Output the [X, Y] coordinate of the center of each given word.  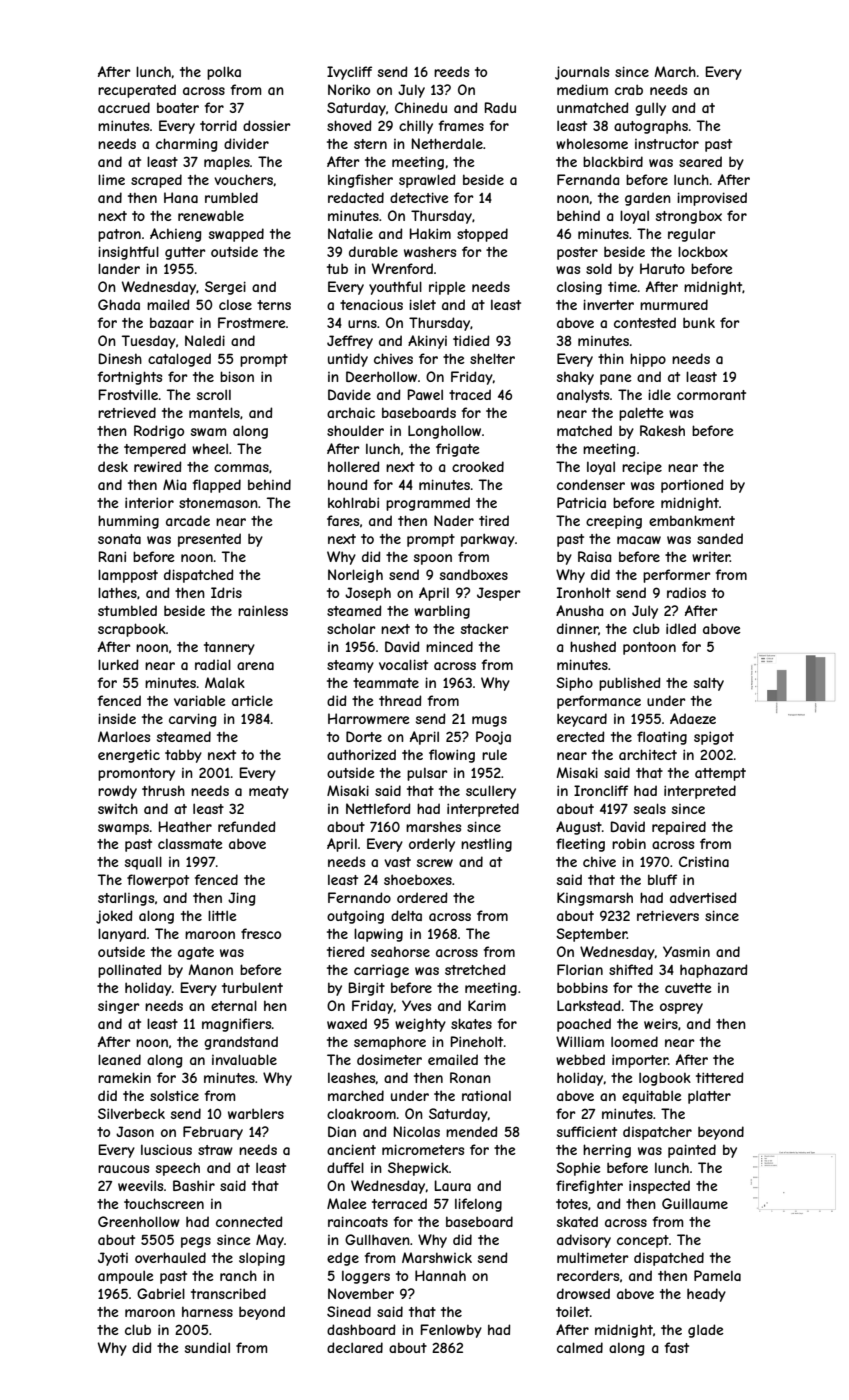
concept [643, 1241]
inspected [659, 1187]
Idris [226, 592]
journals [582, 73]
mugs [489, 721]
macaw [639, 540]
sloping [262, 1259]
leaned [119, 1059]
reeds [451, 71]
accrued [124, 107]
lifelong [478, 1205]
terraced [399, 1203]
